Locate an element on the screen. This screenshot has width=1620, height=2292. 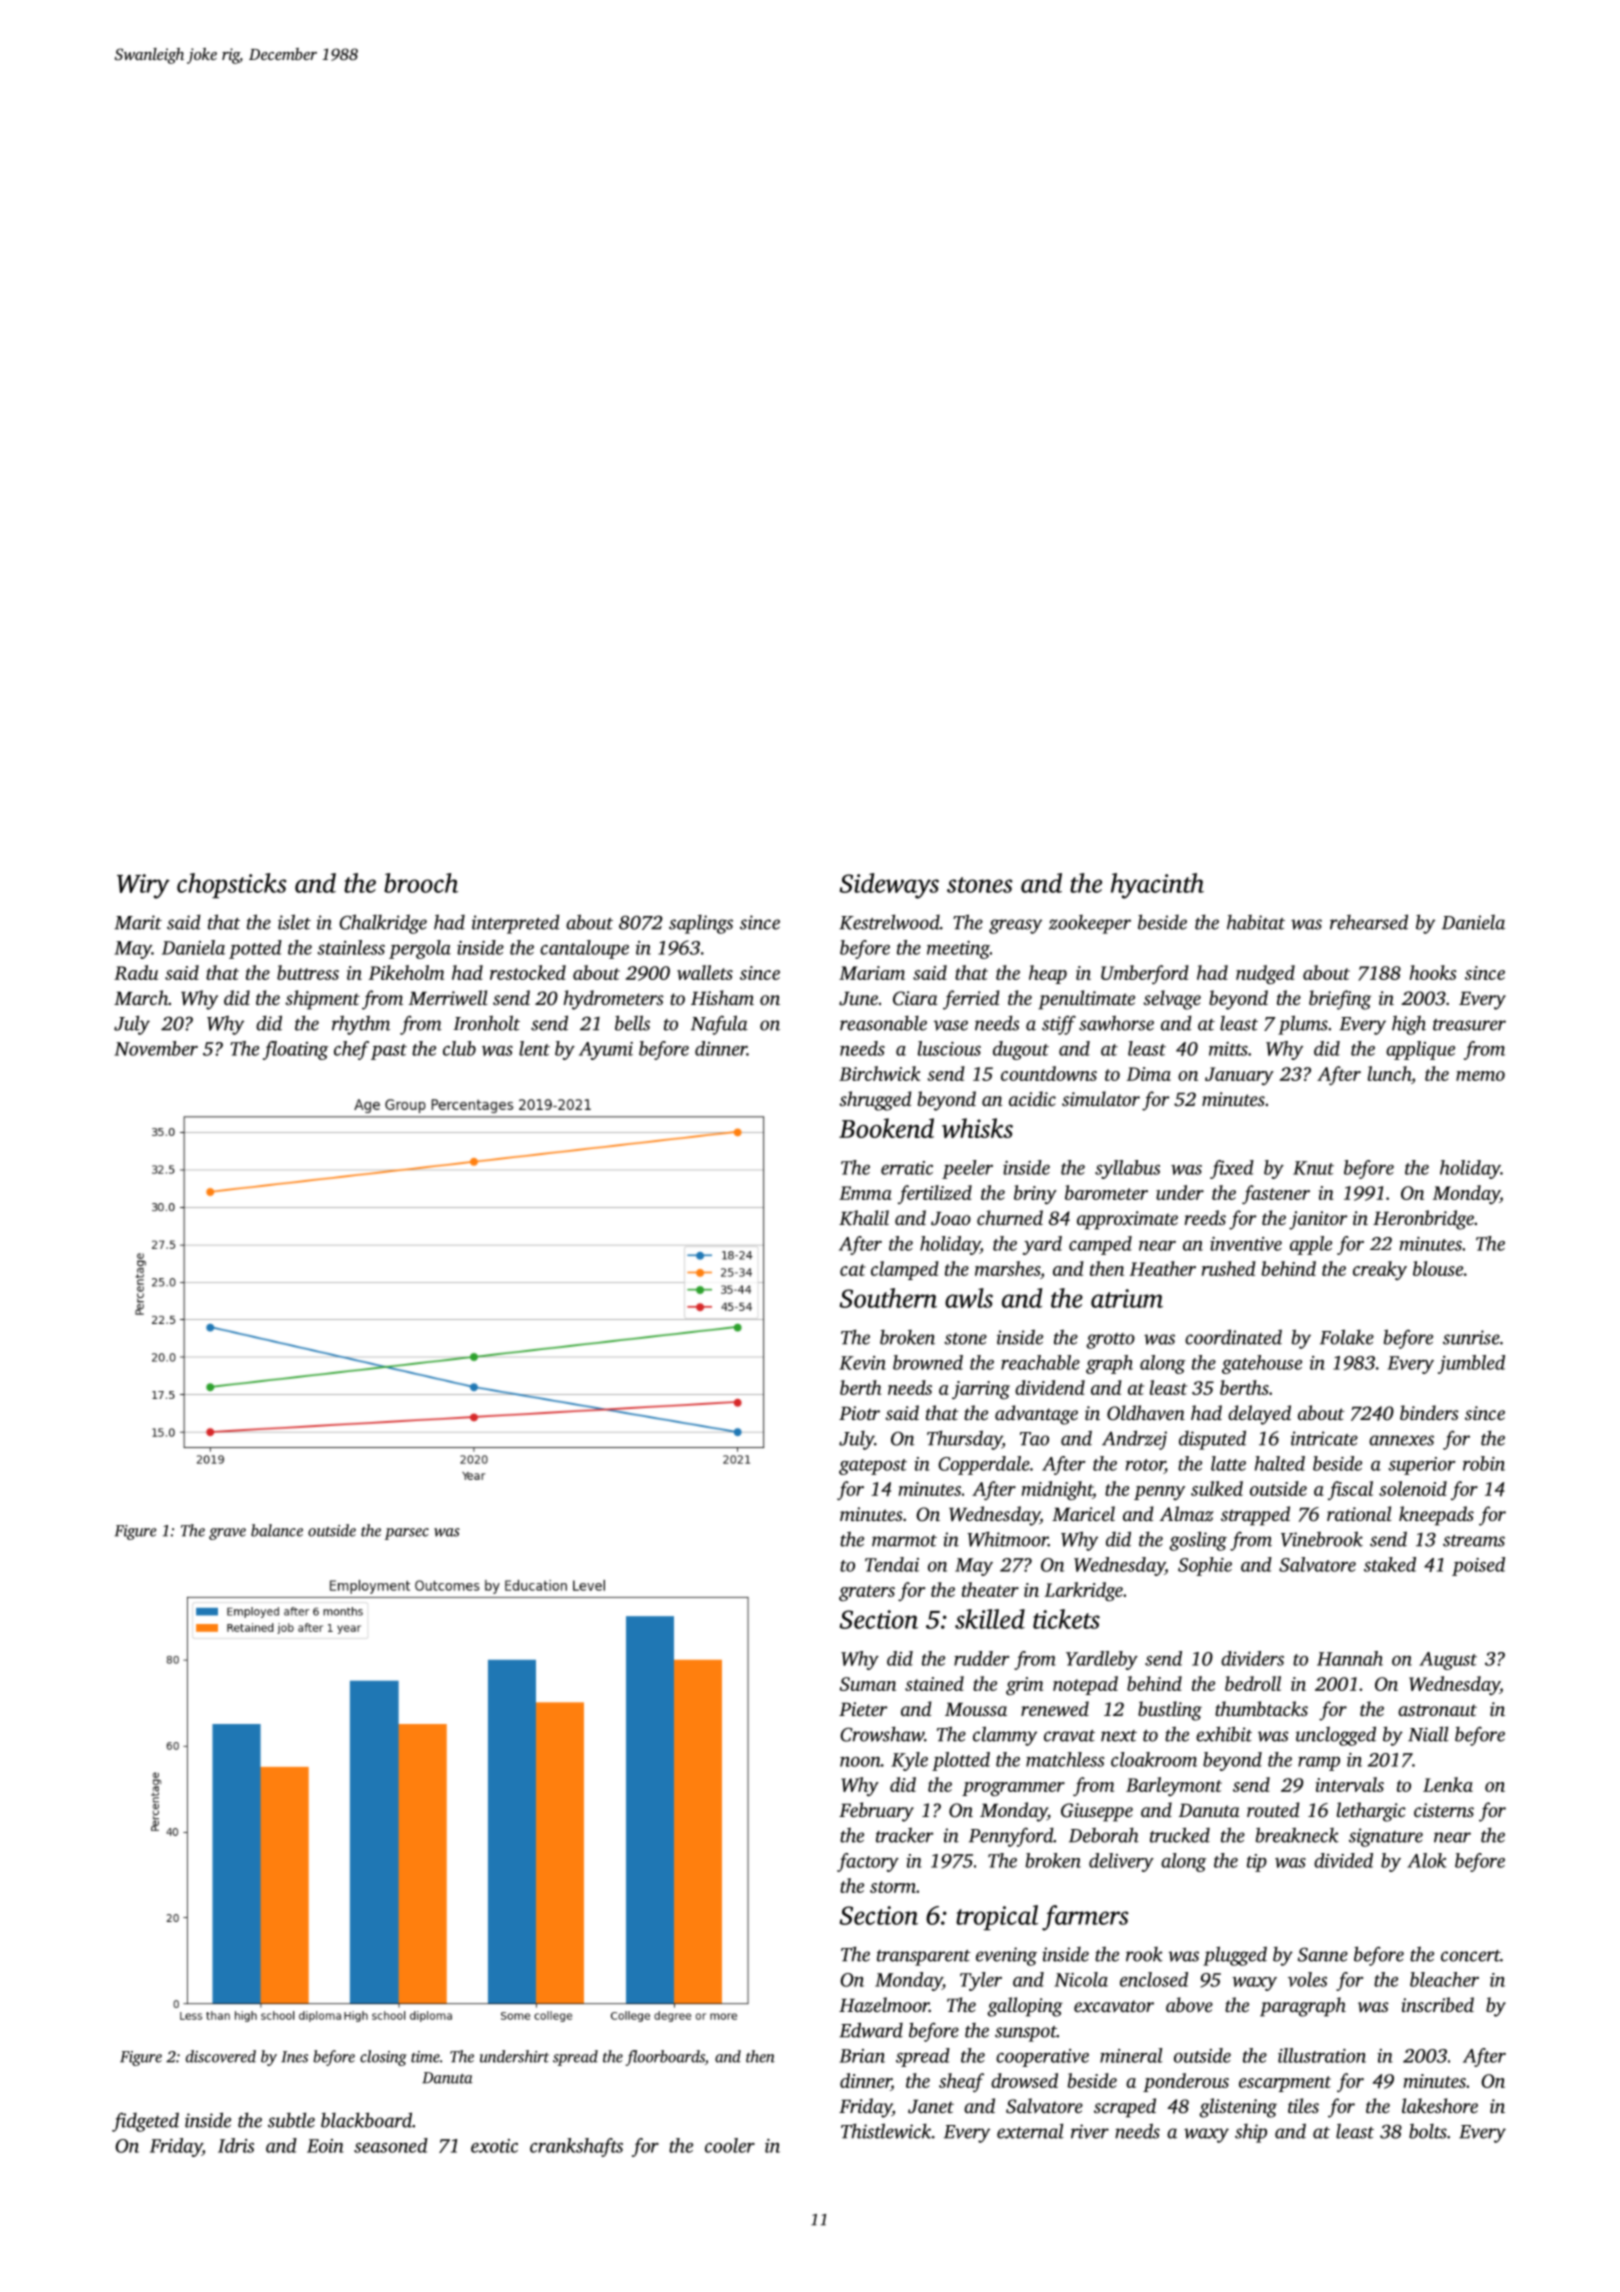
coordinated is located at coordinates (1233, 1337).
